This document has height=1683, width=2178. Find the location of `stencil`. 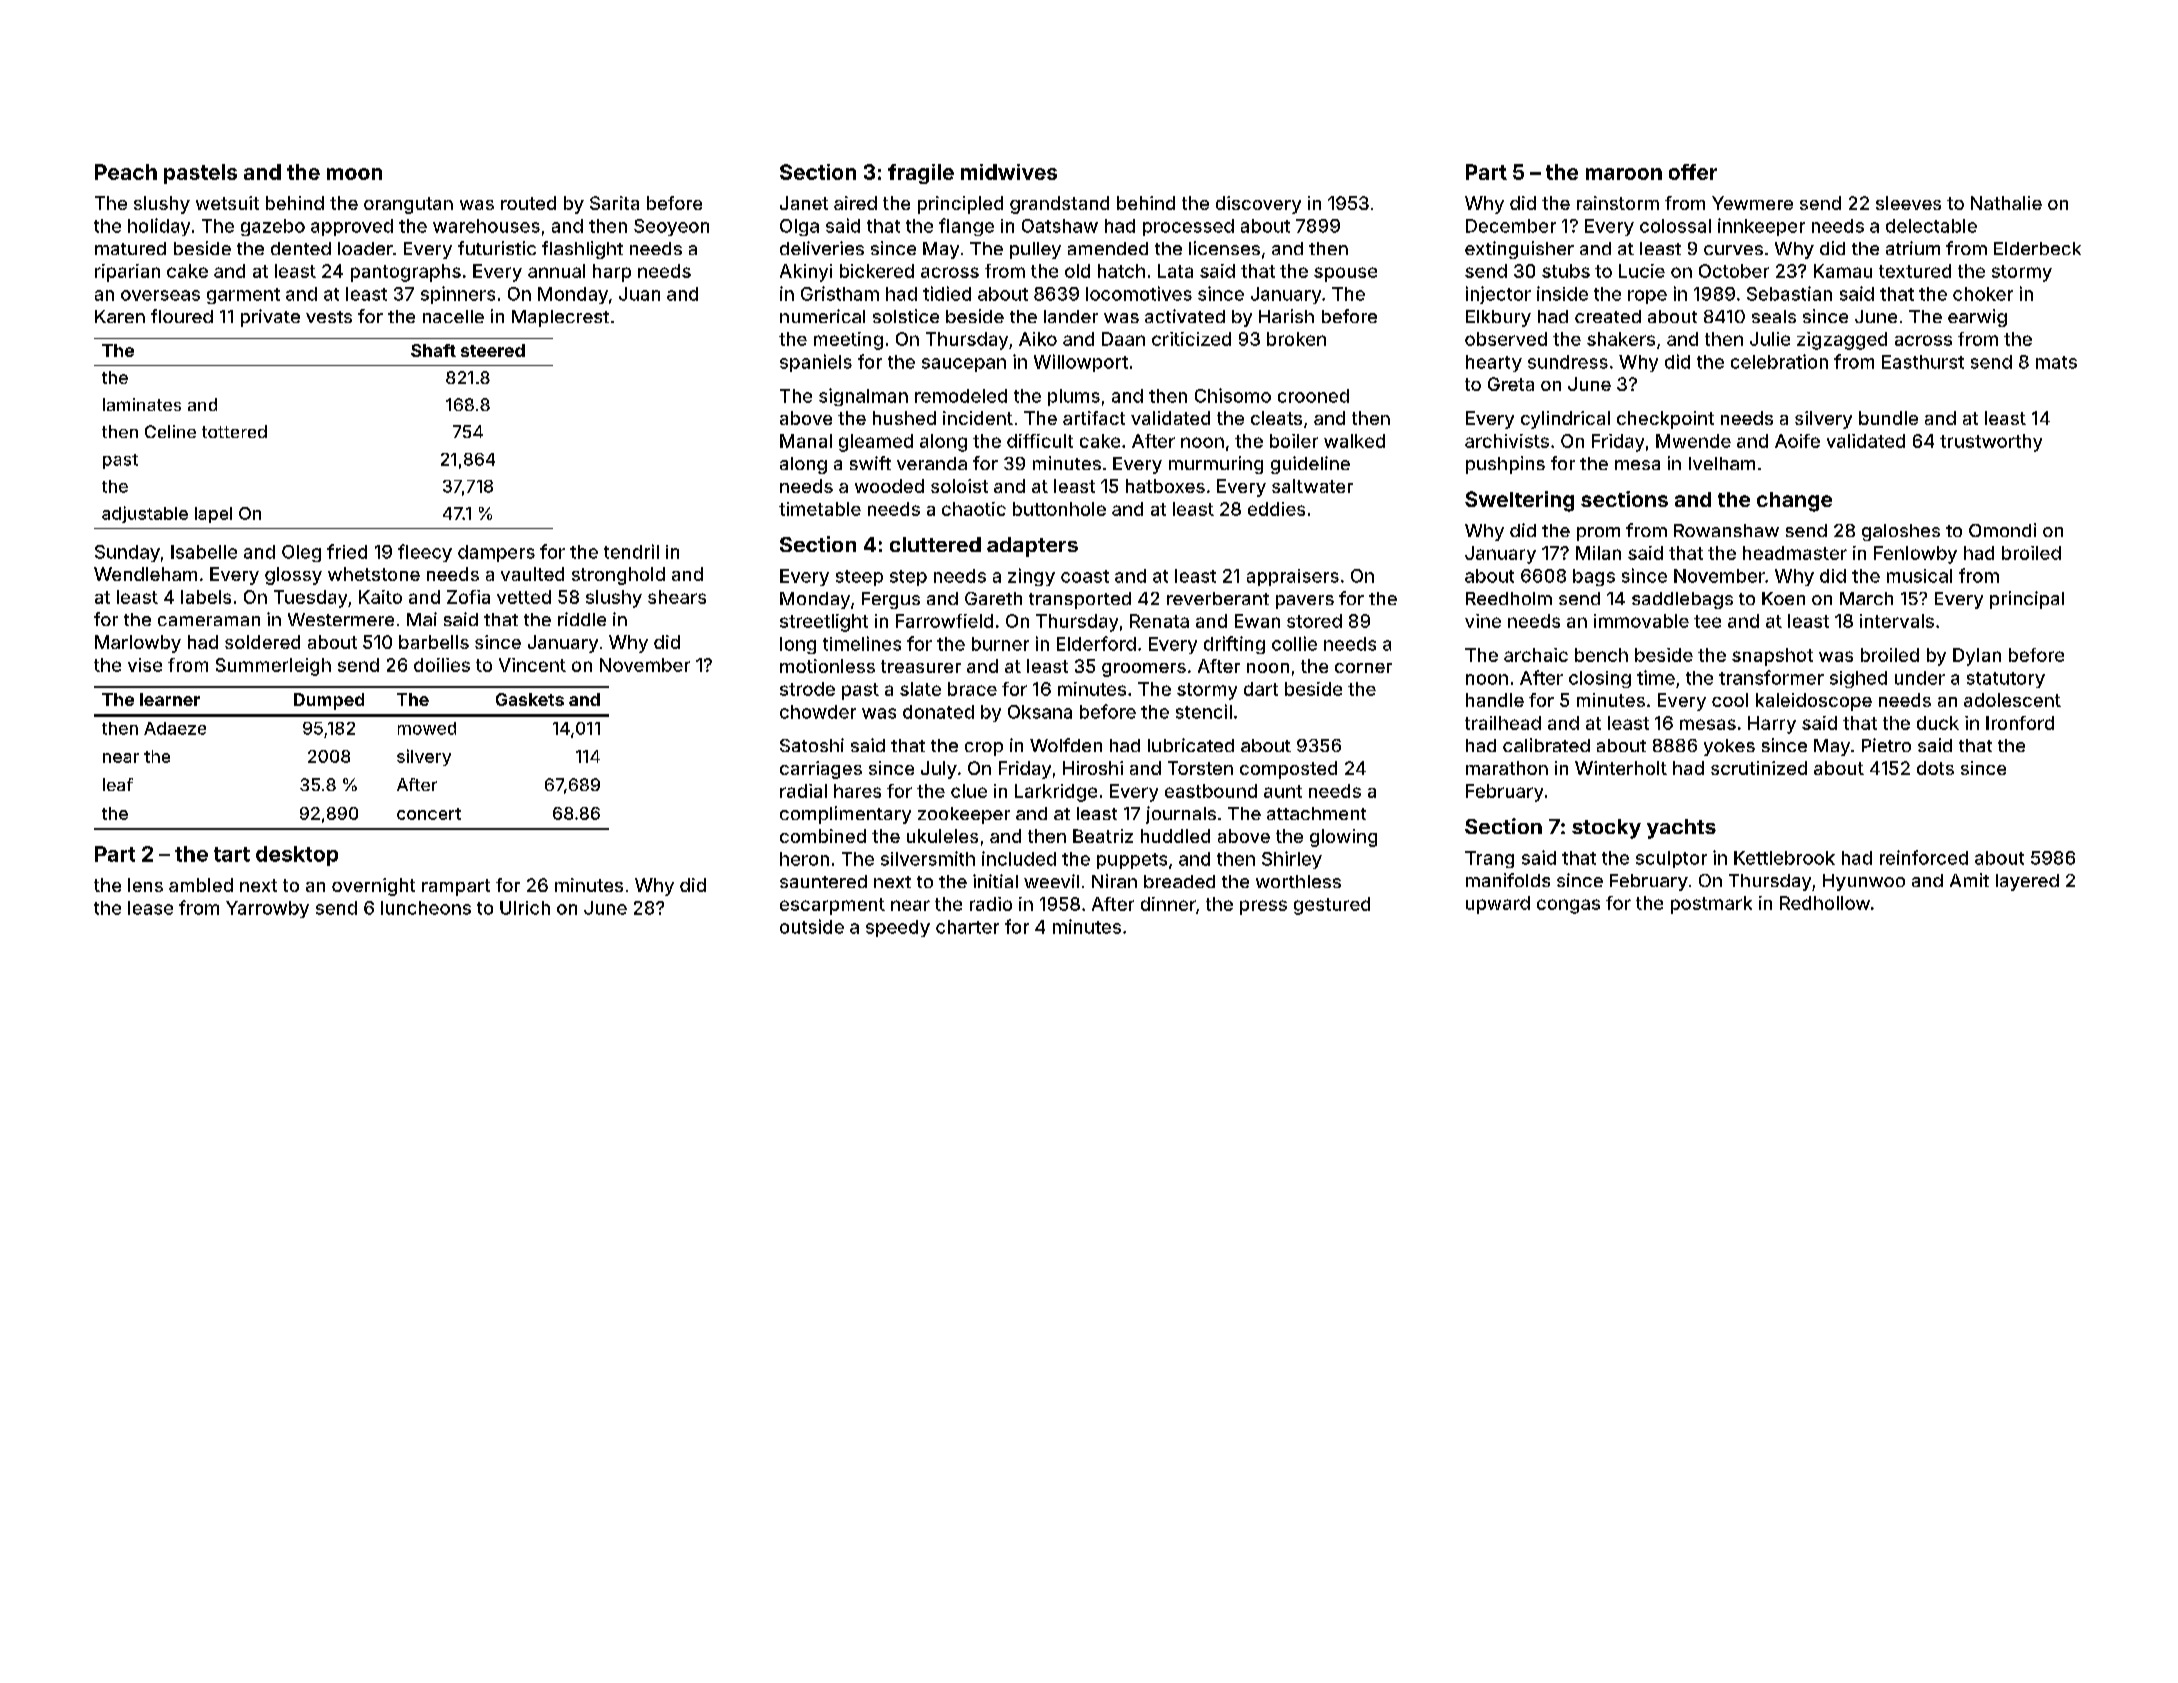

stencil is located at coordinates (1204, 711).
